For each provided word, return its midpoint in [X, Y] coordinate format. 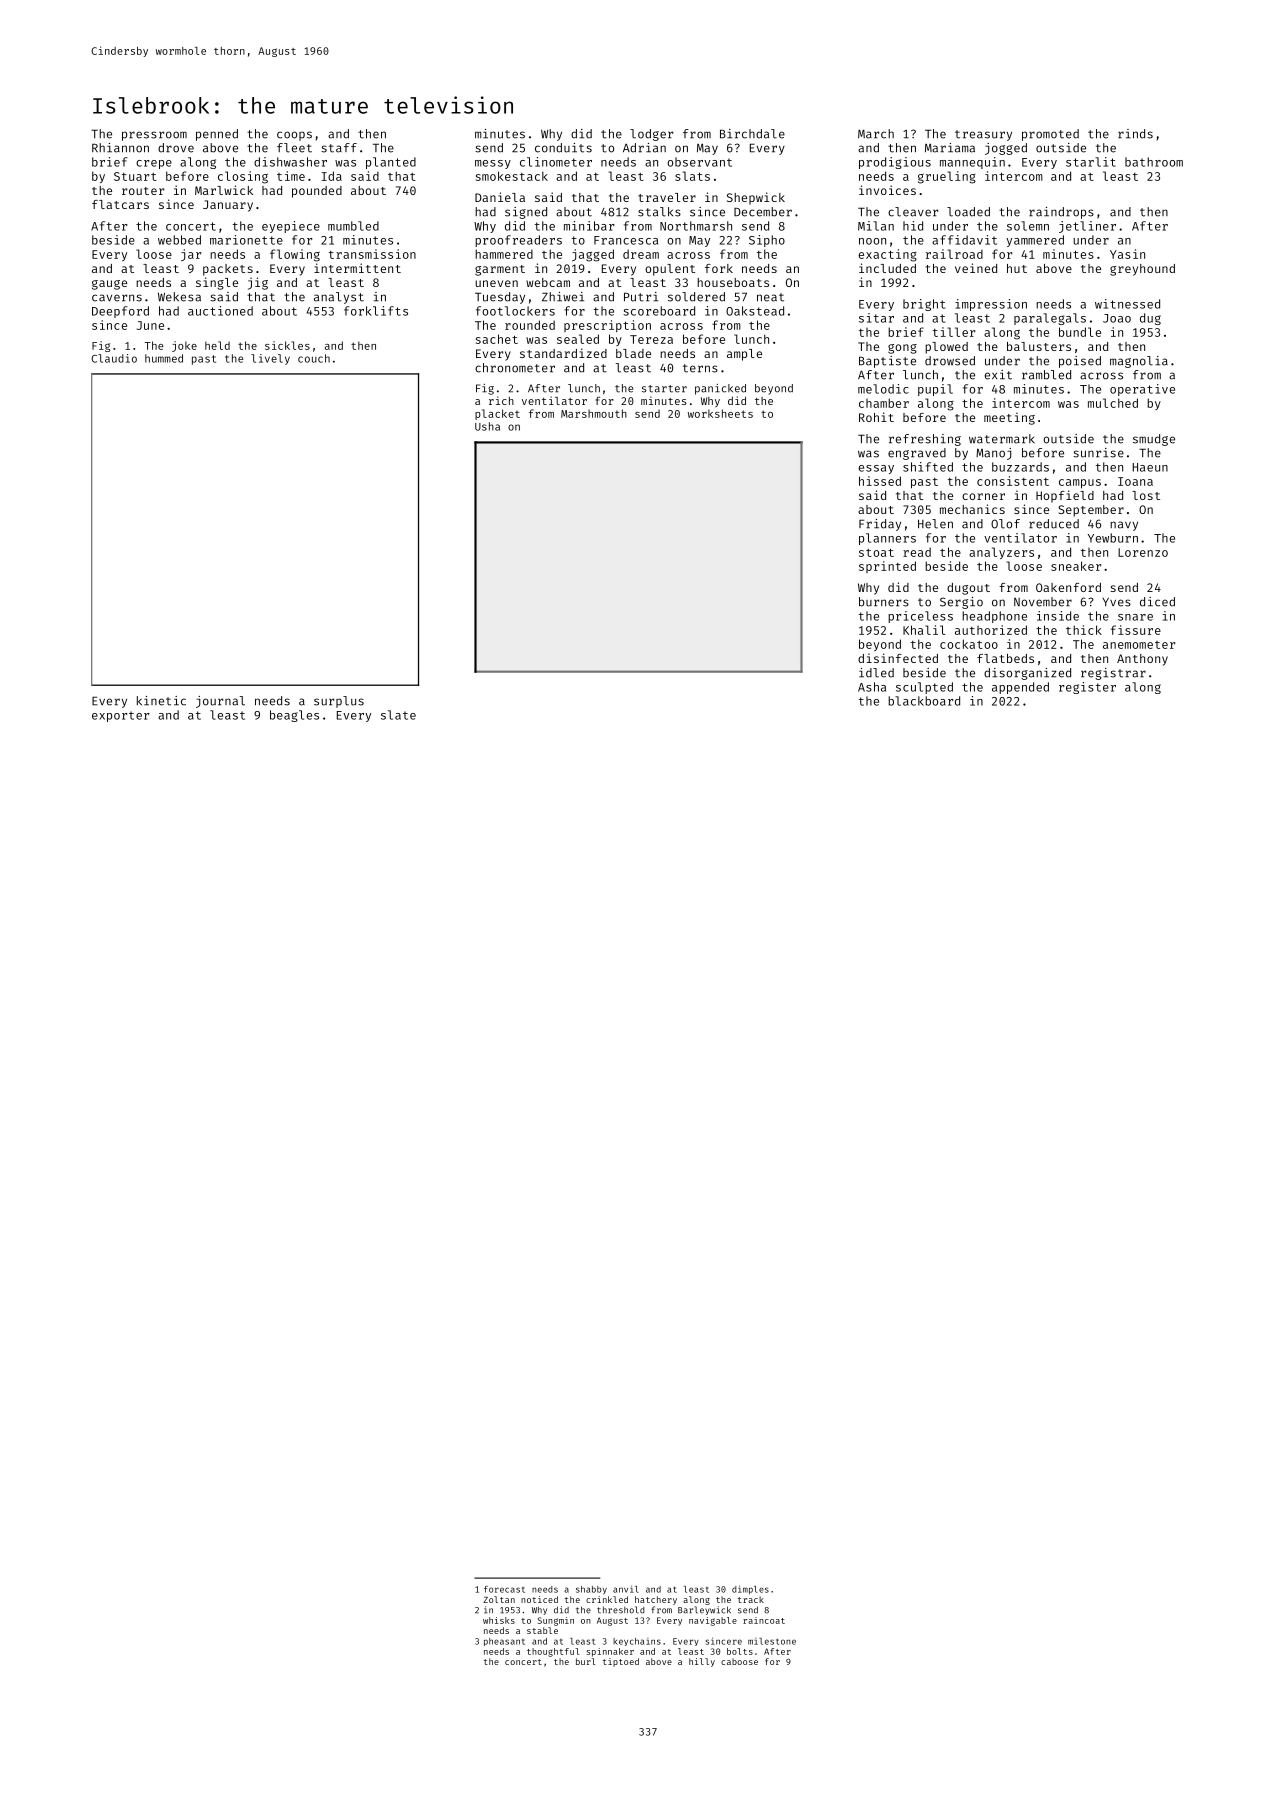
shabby [591, 1590]
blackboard [924, 701]
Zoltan [499, 1599]
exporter [120, 716]
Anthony [1142, 660]
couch [314, 358]
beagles [294, 716]
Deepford [120, 312]
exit [998, 375]
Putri [641, 297]
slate [398, 715]
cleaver [913, 212]
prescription [607, 326]
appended [1020, 688]
